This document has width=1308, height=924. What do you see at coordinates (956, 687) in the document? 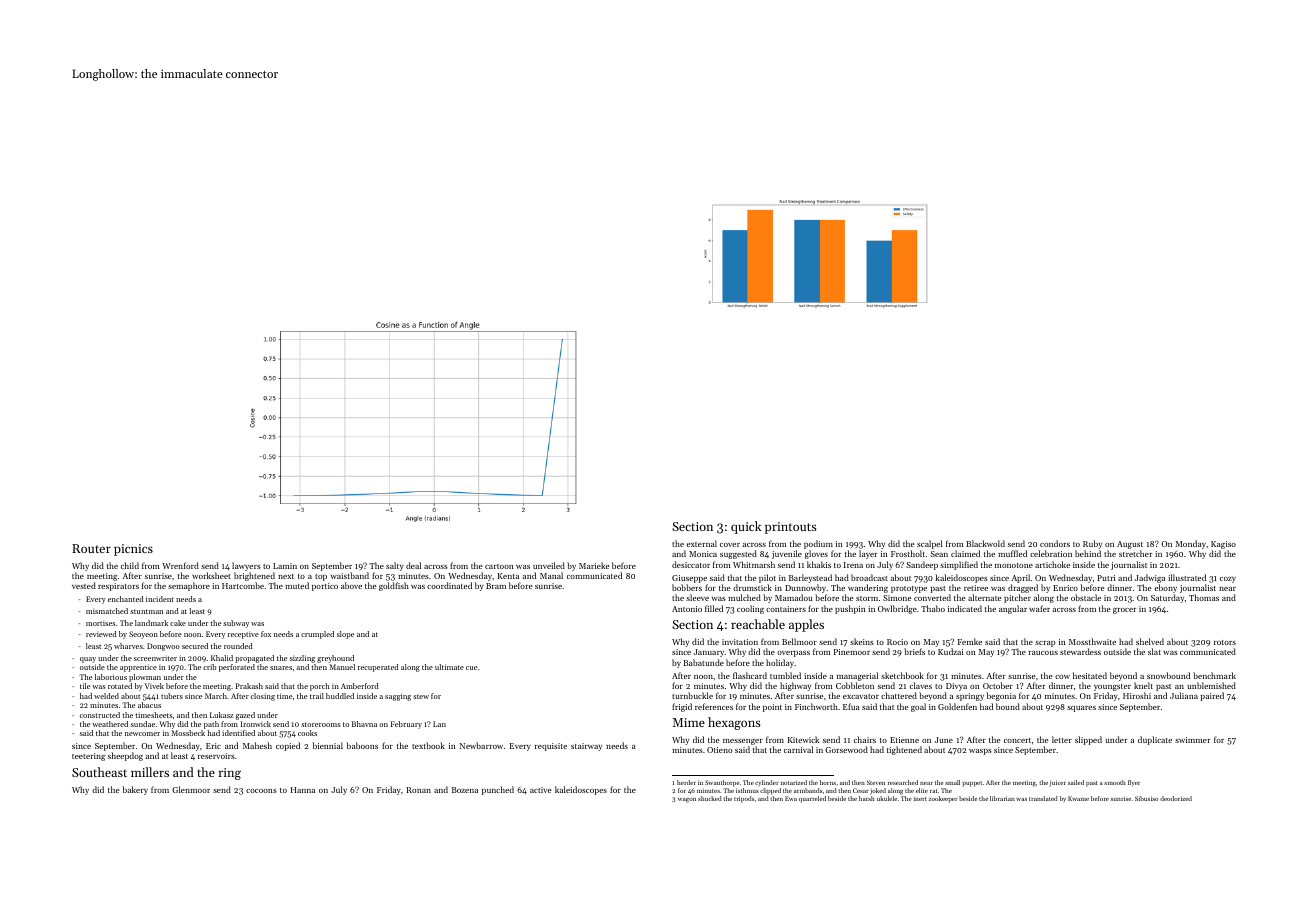
I see `Divya` at bounding box center [956, 687].
